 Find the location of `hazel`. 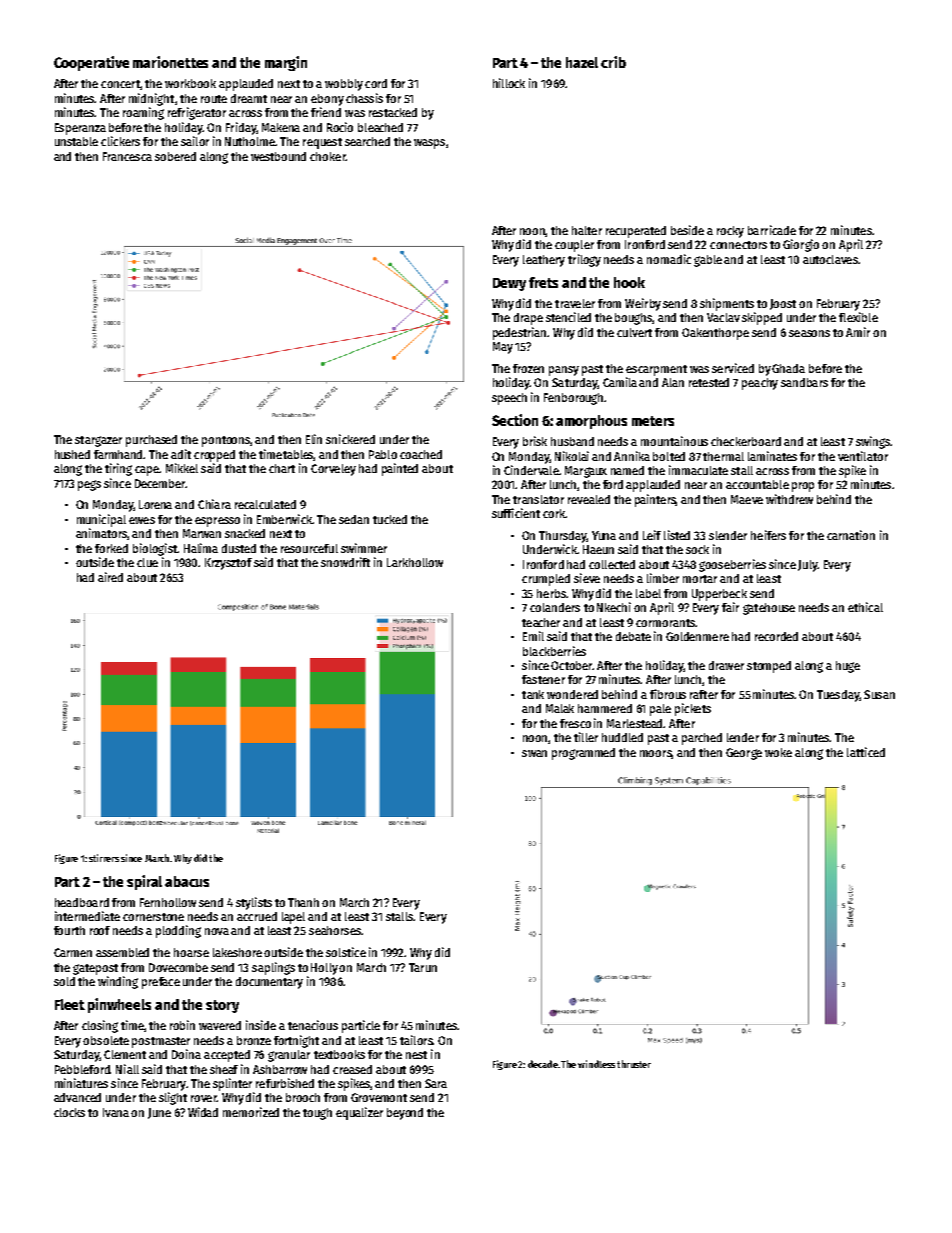

hazel is located at coordinates (582, 62).
